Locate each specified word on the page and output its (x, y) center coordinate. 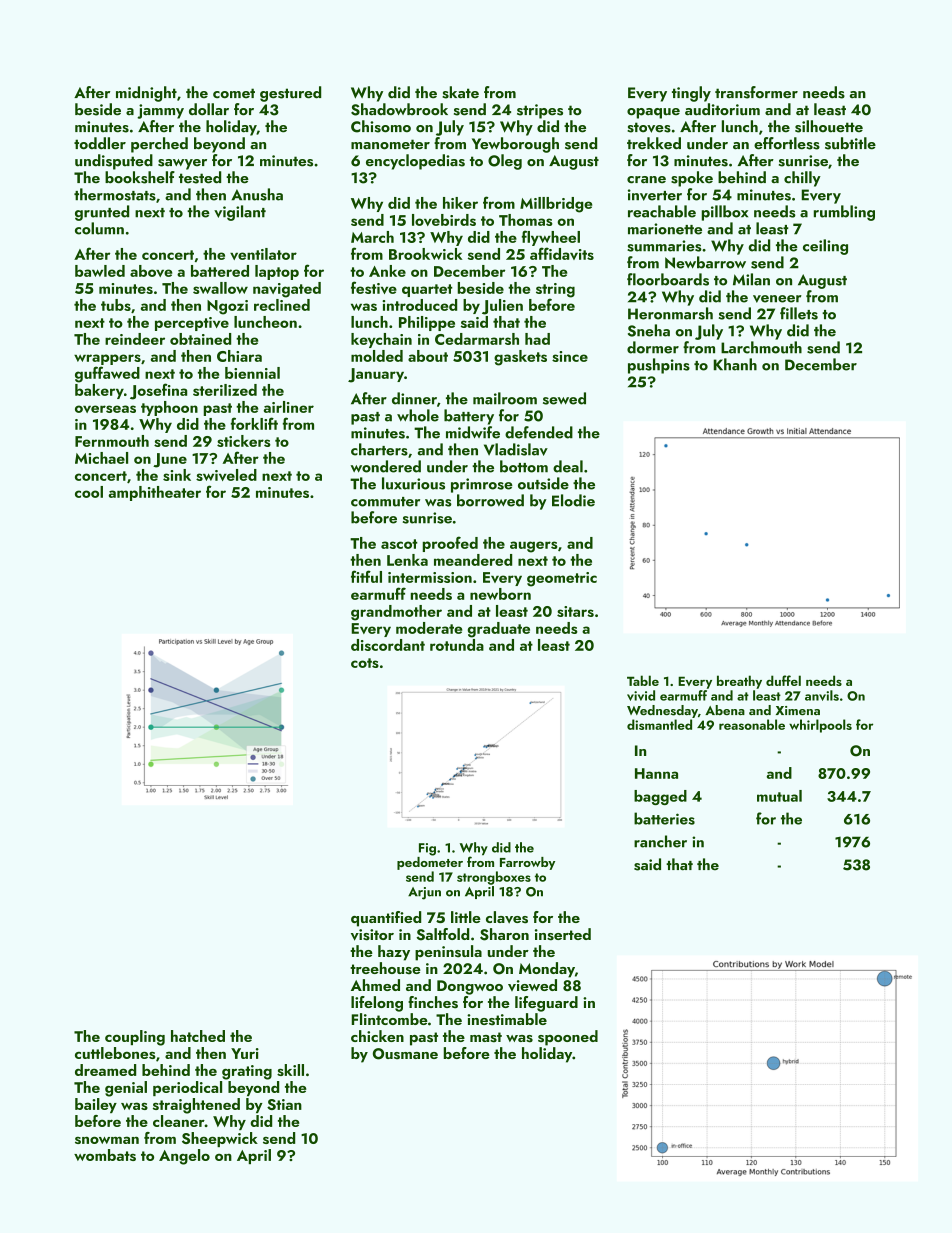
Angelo (184, 1157)
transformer (756, 92)
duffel (783, 680)
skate (460, 92)
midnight (146, 94)
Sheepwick (220, 1139)
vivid (641, 695)
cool (89, 492)
